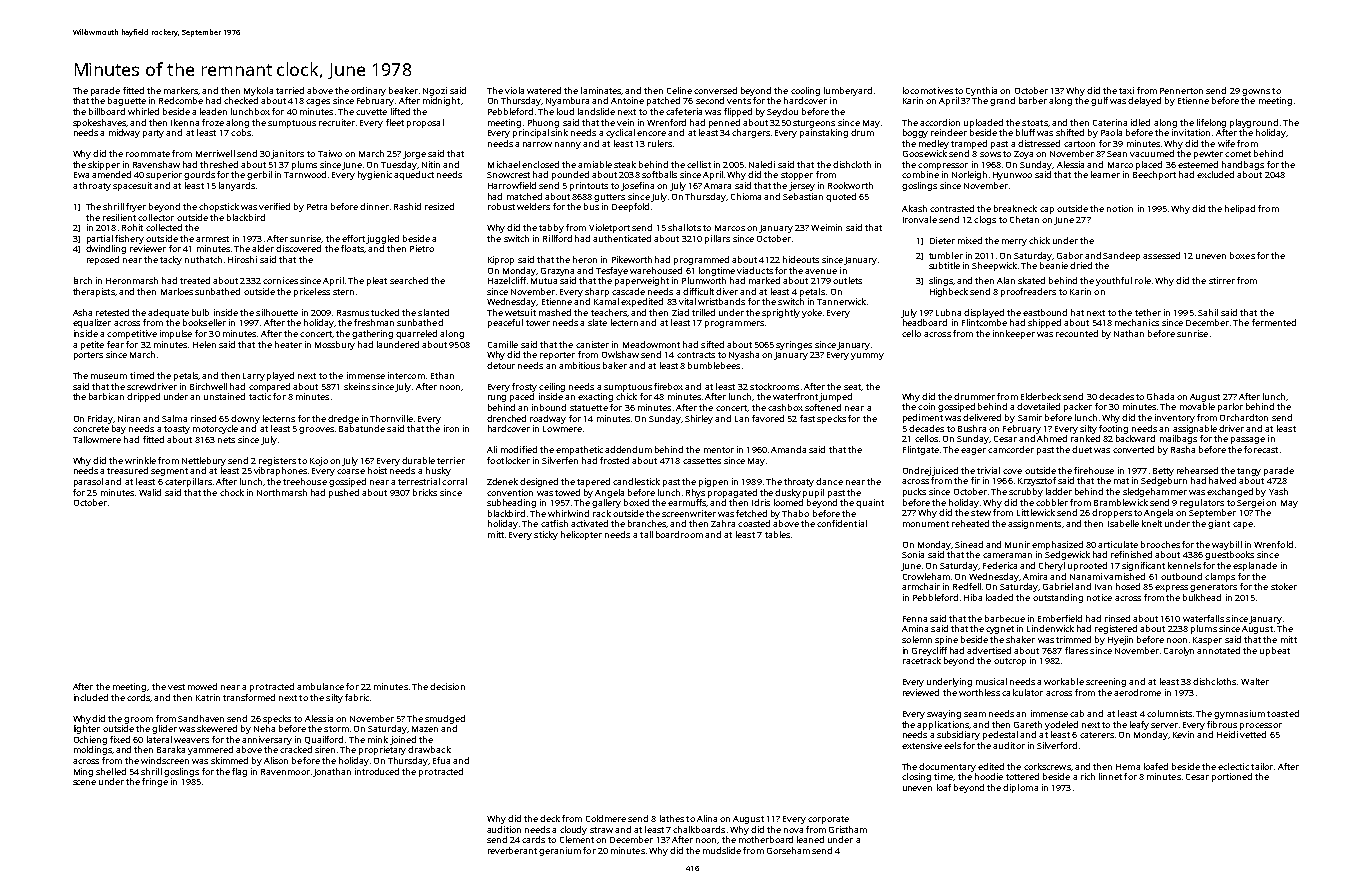 This screenshot has width=1372, height=887. What do you see at coordinates (374, 206) in the screenshot?
I see `dinner` at bounding box center [374, 206].
